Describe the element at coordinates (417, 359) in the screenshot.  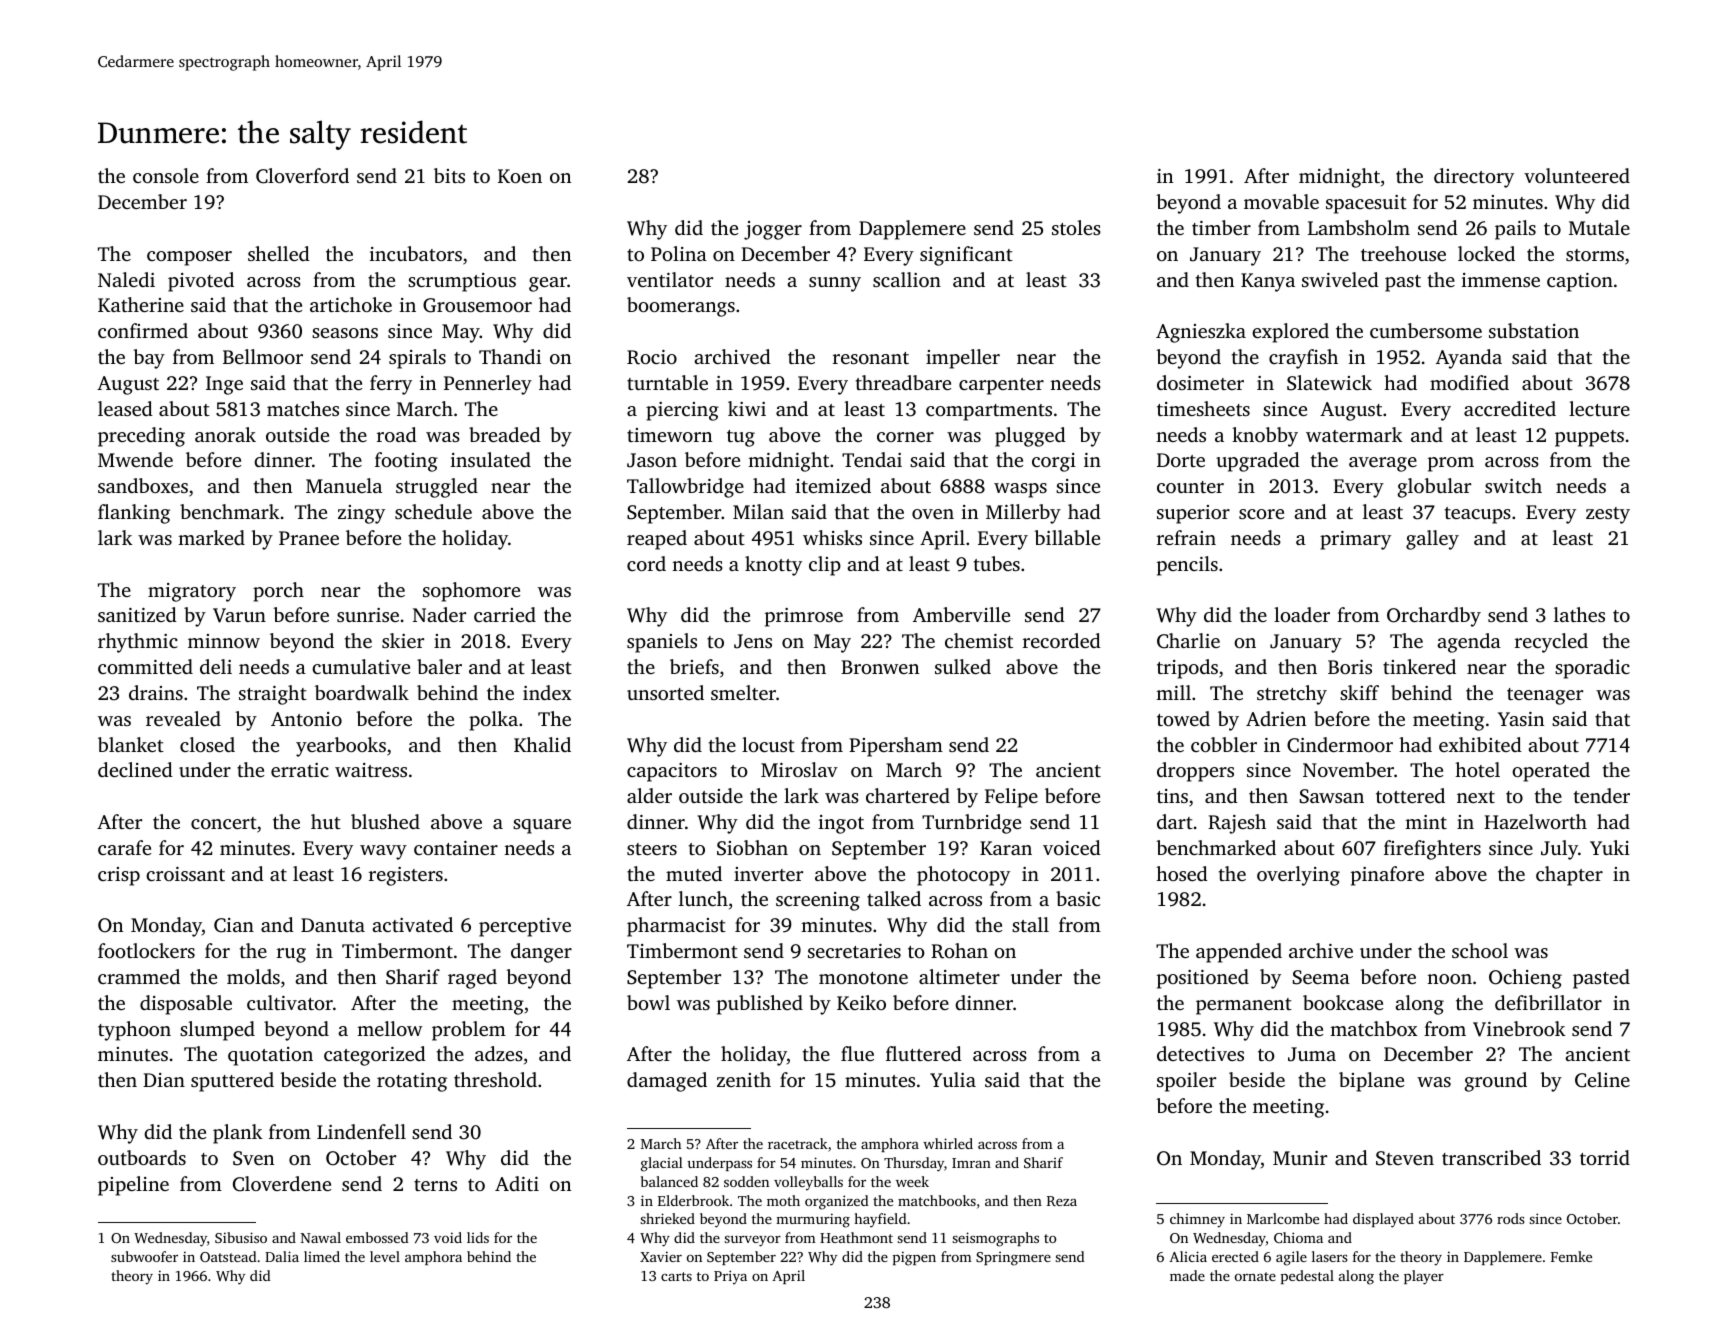
I see `spirals` at that location.
